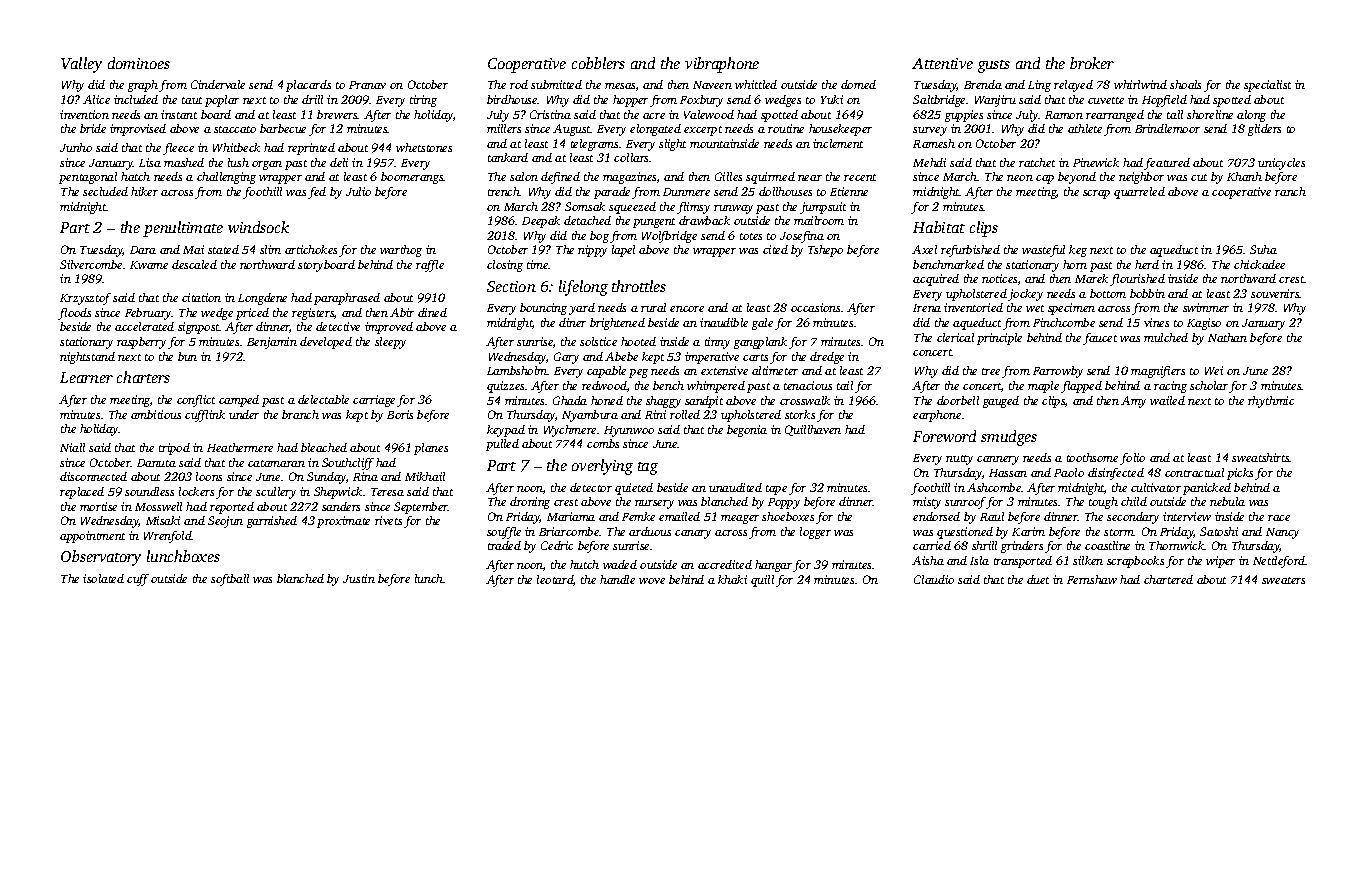 Image resolution: width=1372 pixels, height=887 pixels. I want to click on soundless, so click(149, 491).
